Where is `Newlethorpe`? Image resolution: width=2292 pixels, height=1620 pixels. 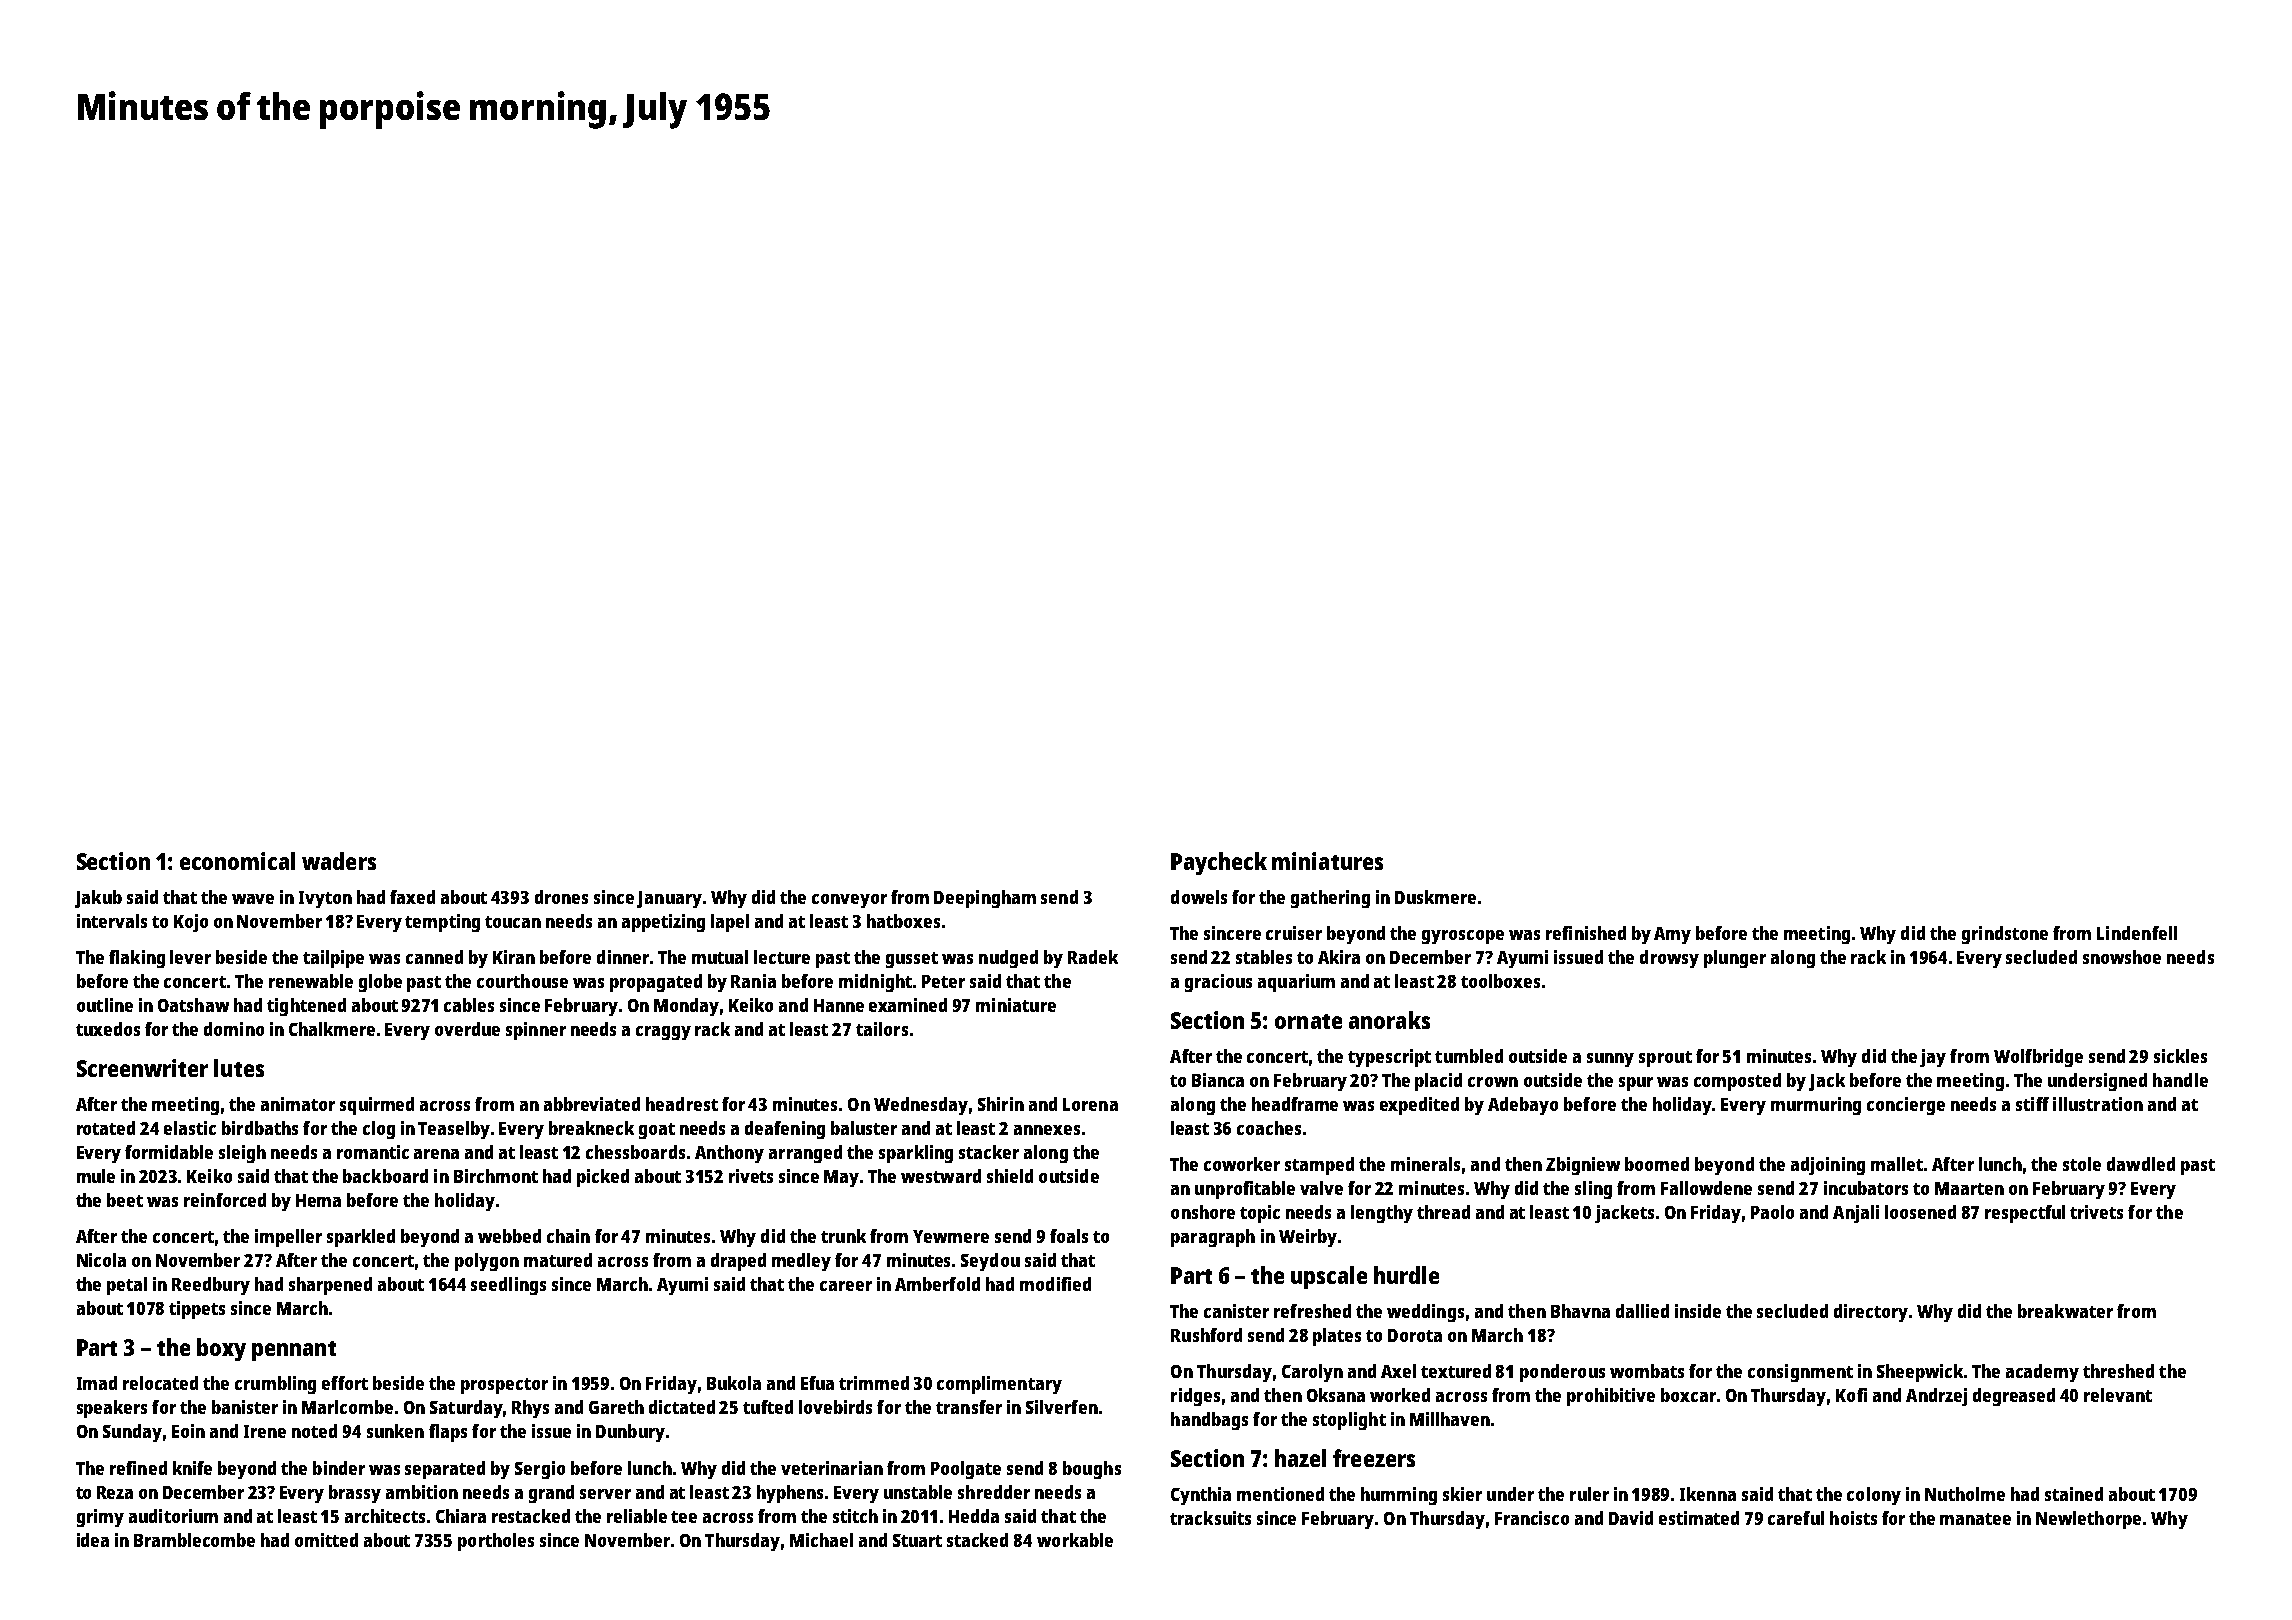
Newlethorpe is located at coordinates (2088, 1520).
